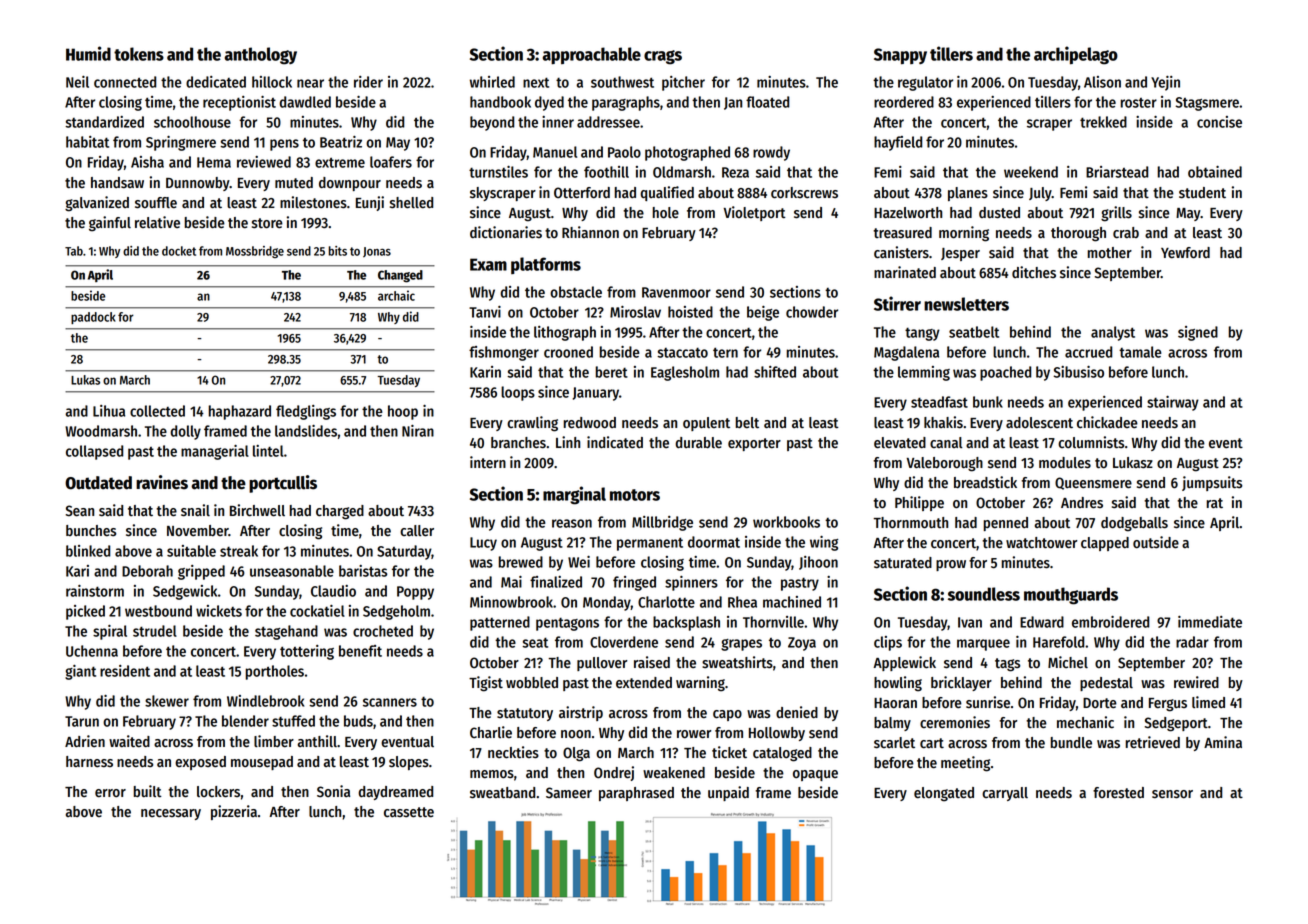 The image size is (1308, 924). I want to click on floated, so click(768, 102).
